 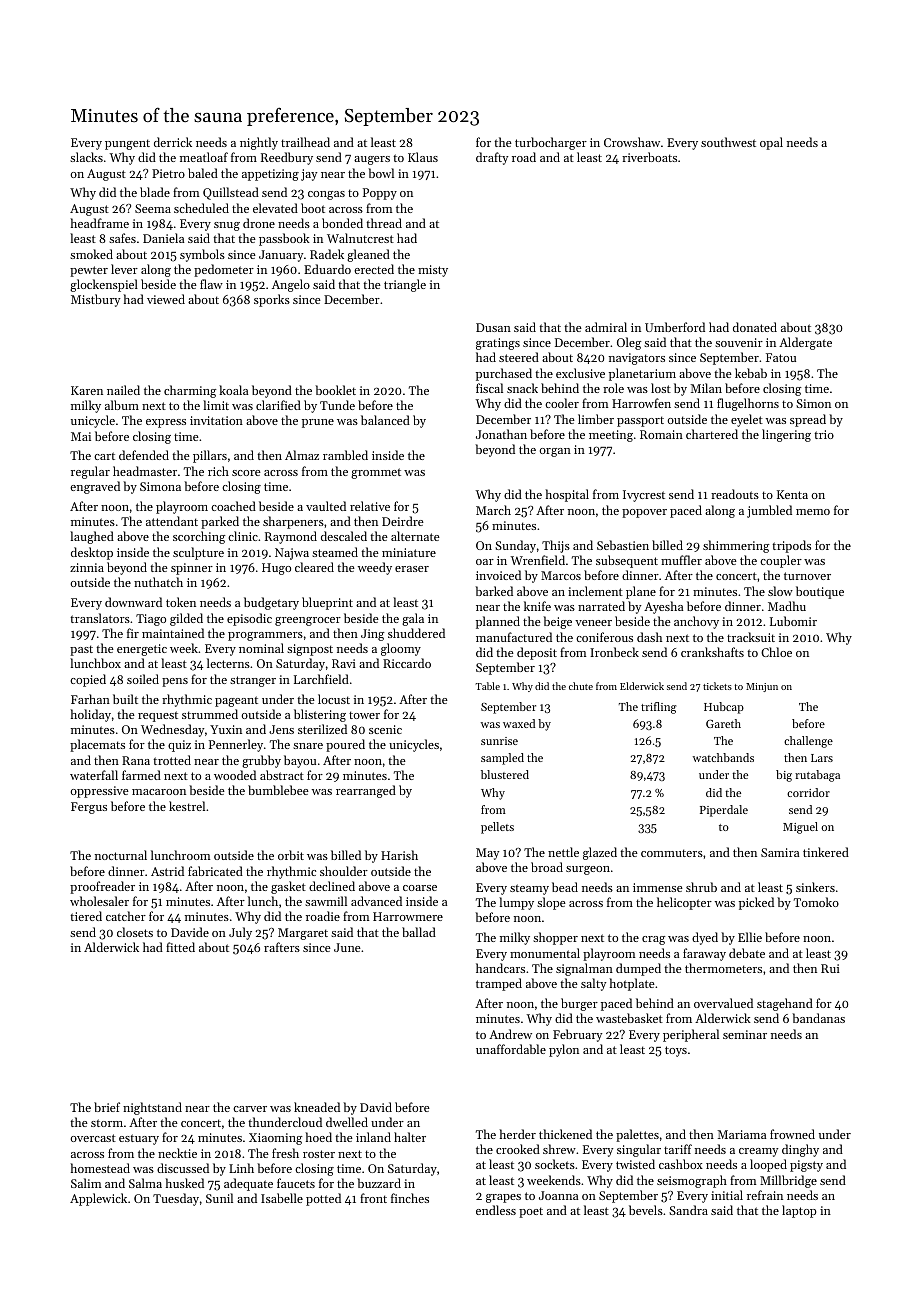 What do you see at coordinates (98, 1199) in the screenshot?
I see `Applewick` at bounding box center [98, 1199].
